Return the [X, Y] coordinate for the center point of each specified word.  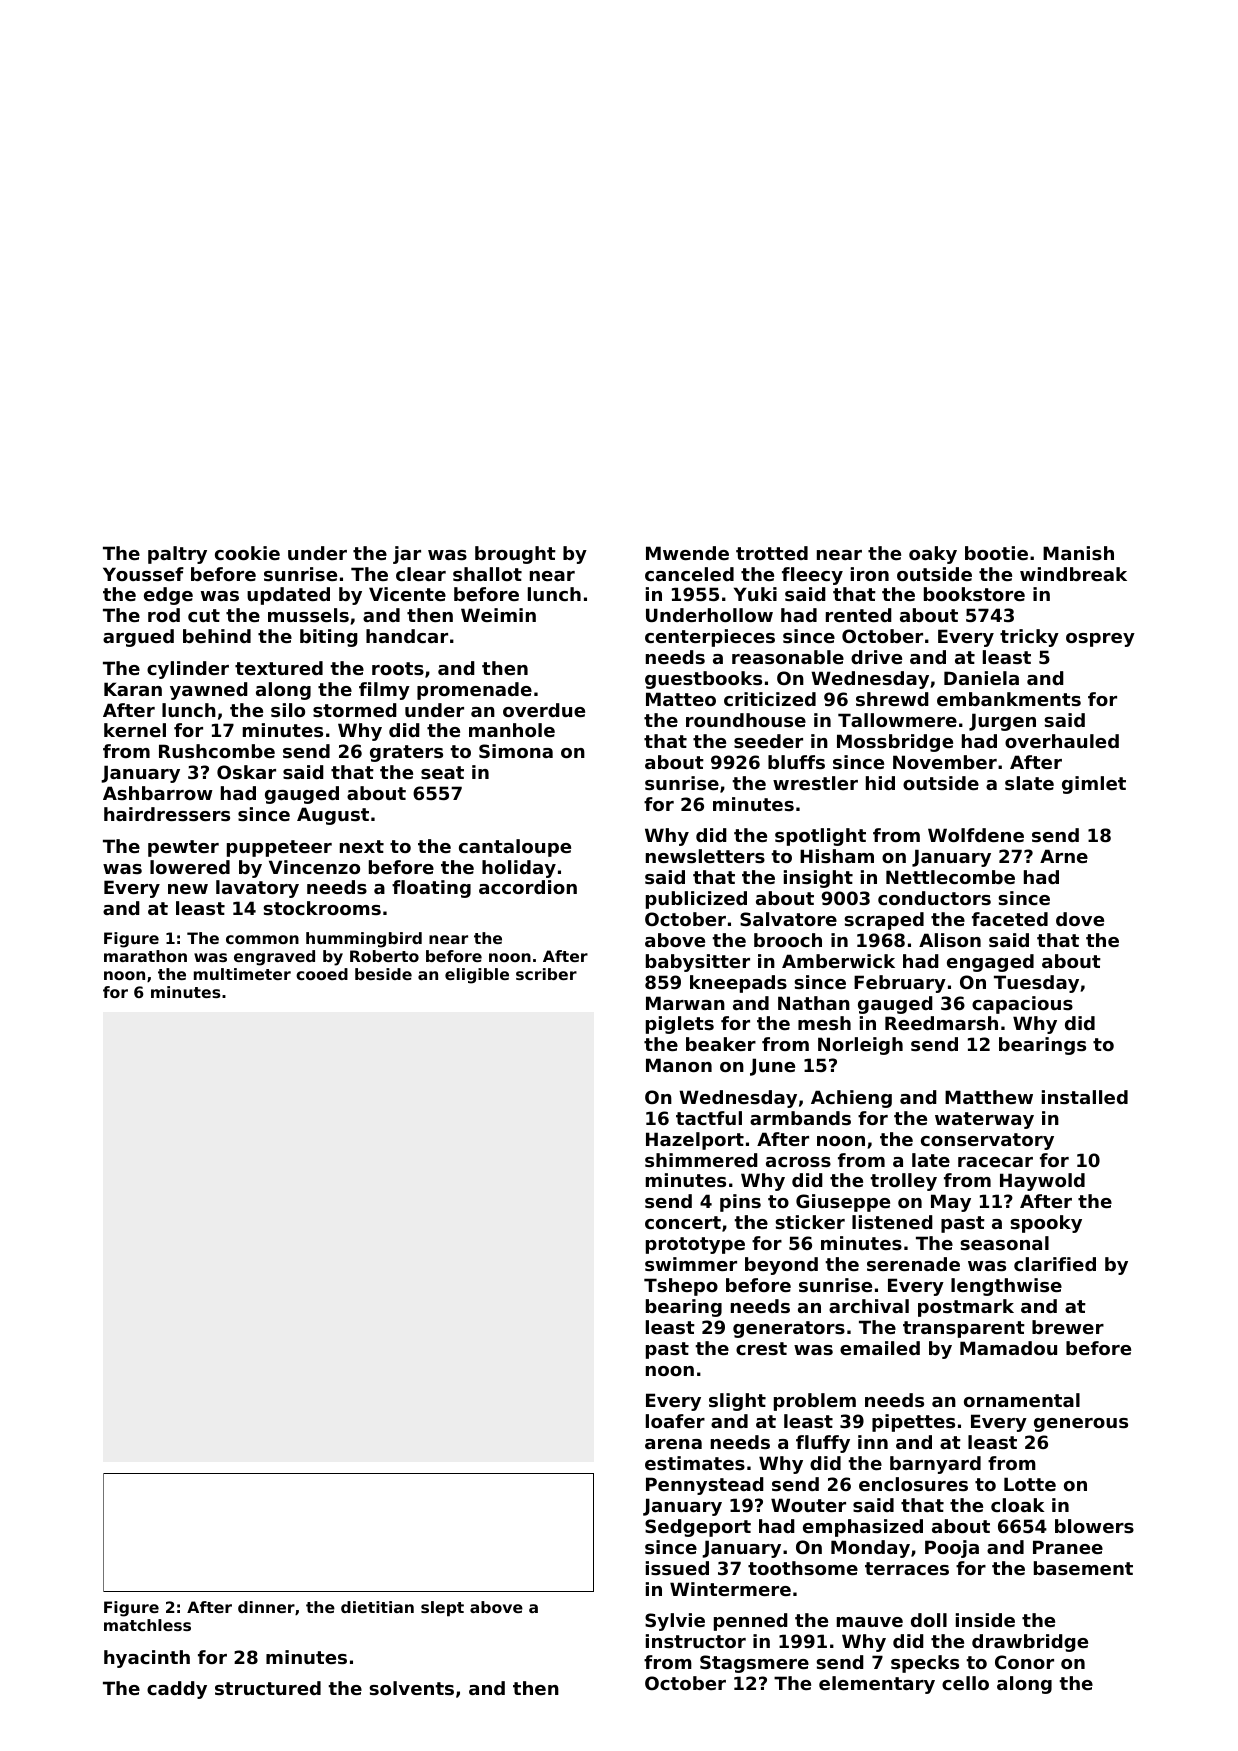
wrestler [815, 783]
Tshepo [681, 1287]
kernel [135, 730]
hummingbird [364, 940]
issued [677, 1568]
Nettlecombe [950, 877]
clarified [1055, 1264]
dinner [266, 1607]
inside [985, 1620]
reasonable [788, 657]
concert [683, 1222]
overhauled [1062, 741]
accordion [528, 887]
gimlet [1094, 785]
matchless [147, 1625]
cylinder [188, 670]
